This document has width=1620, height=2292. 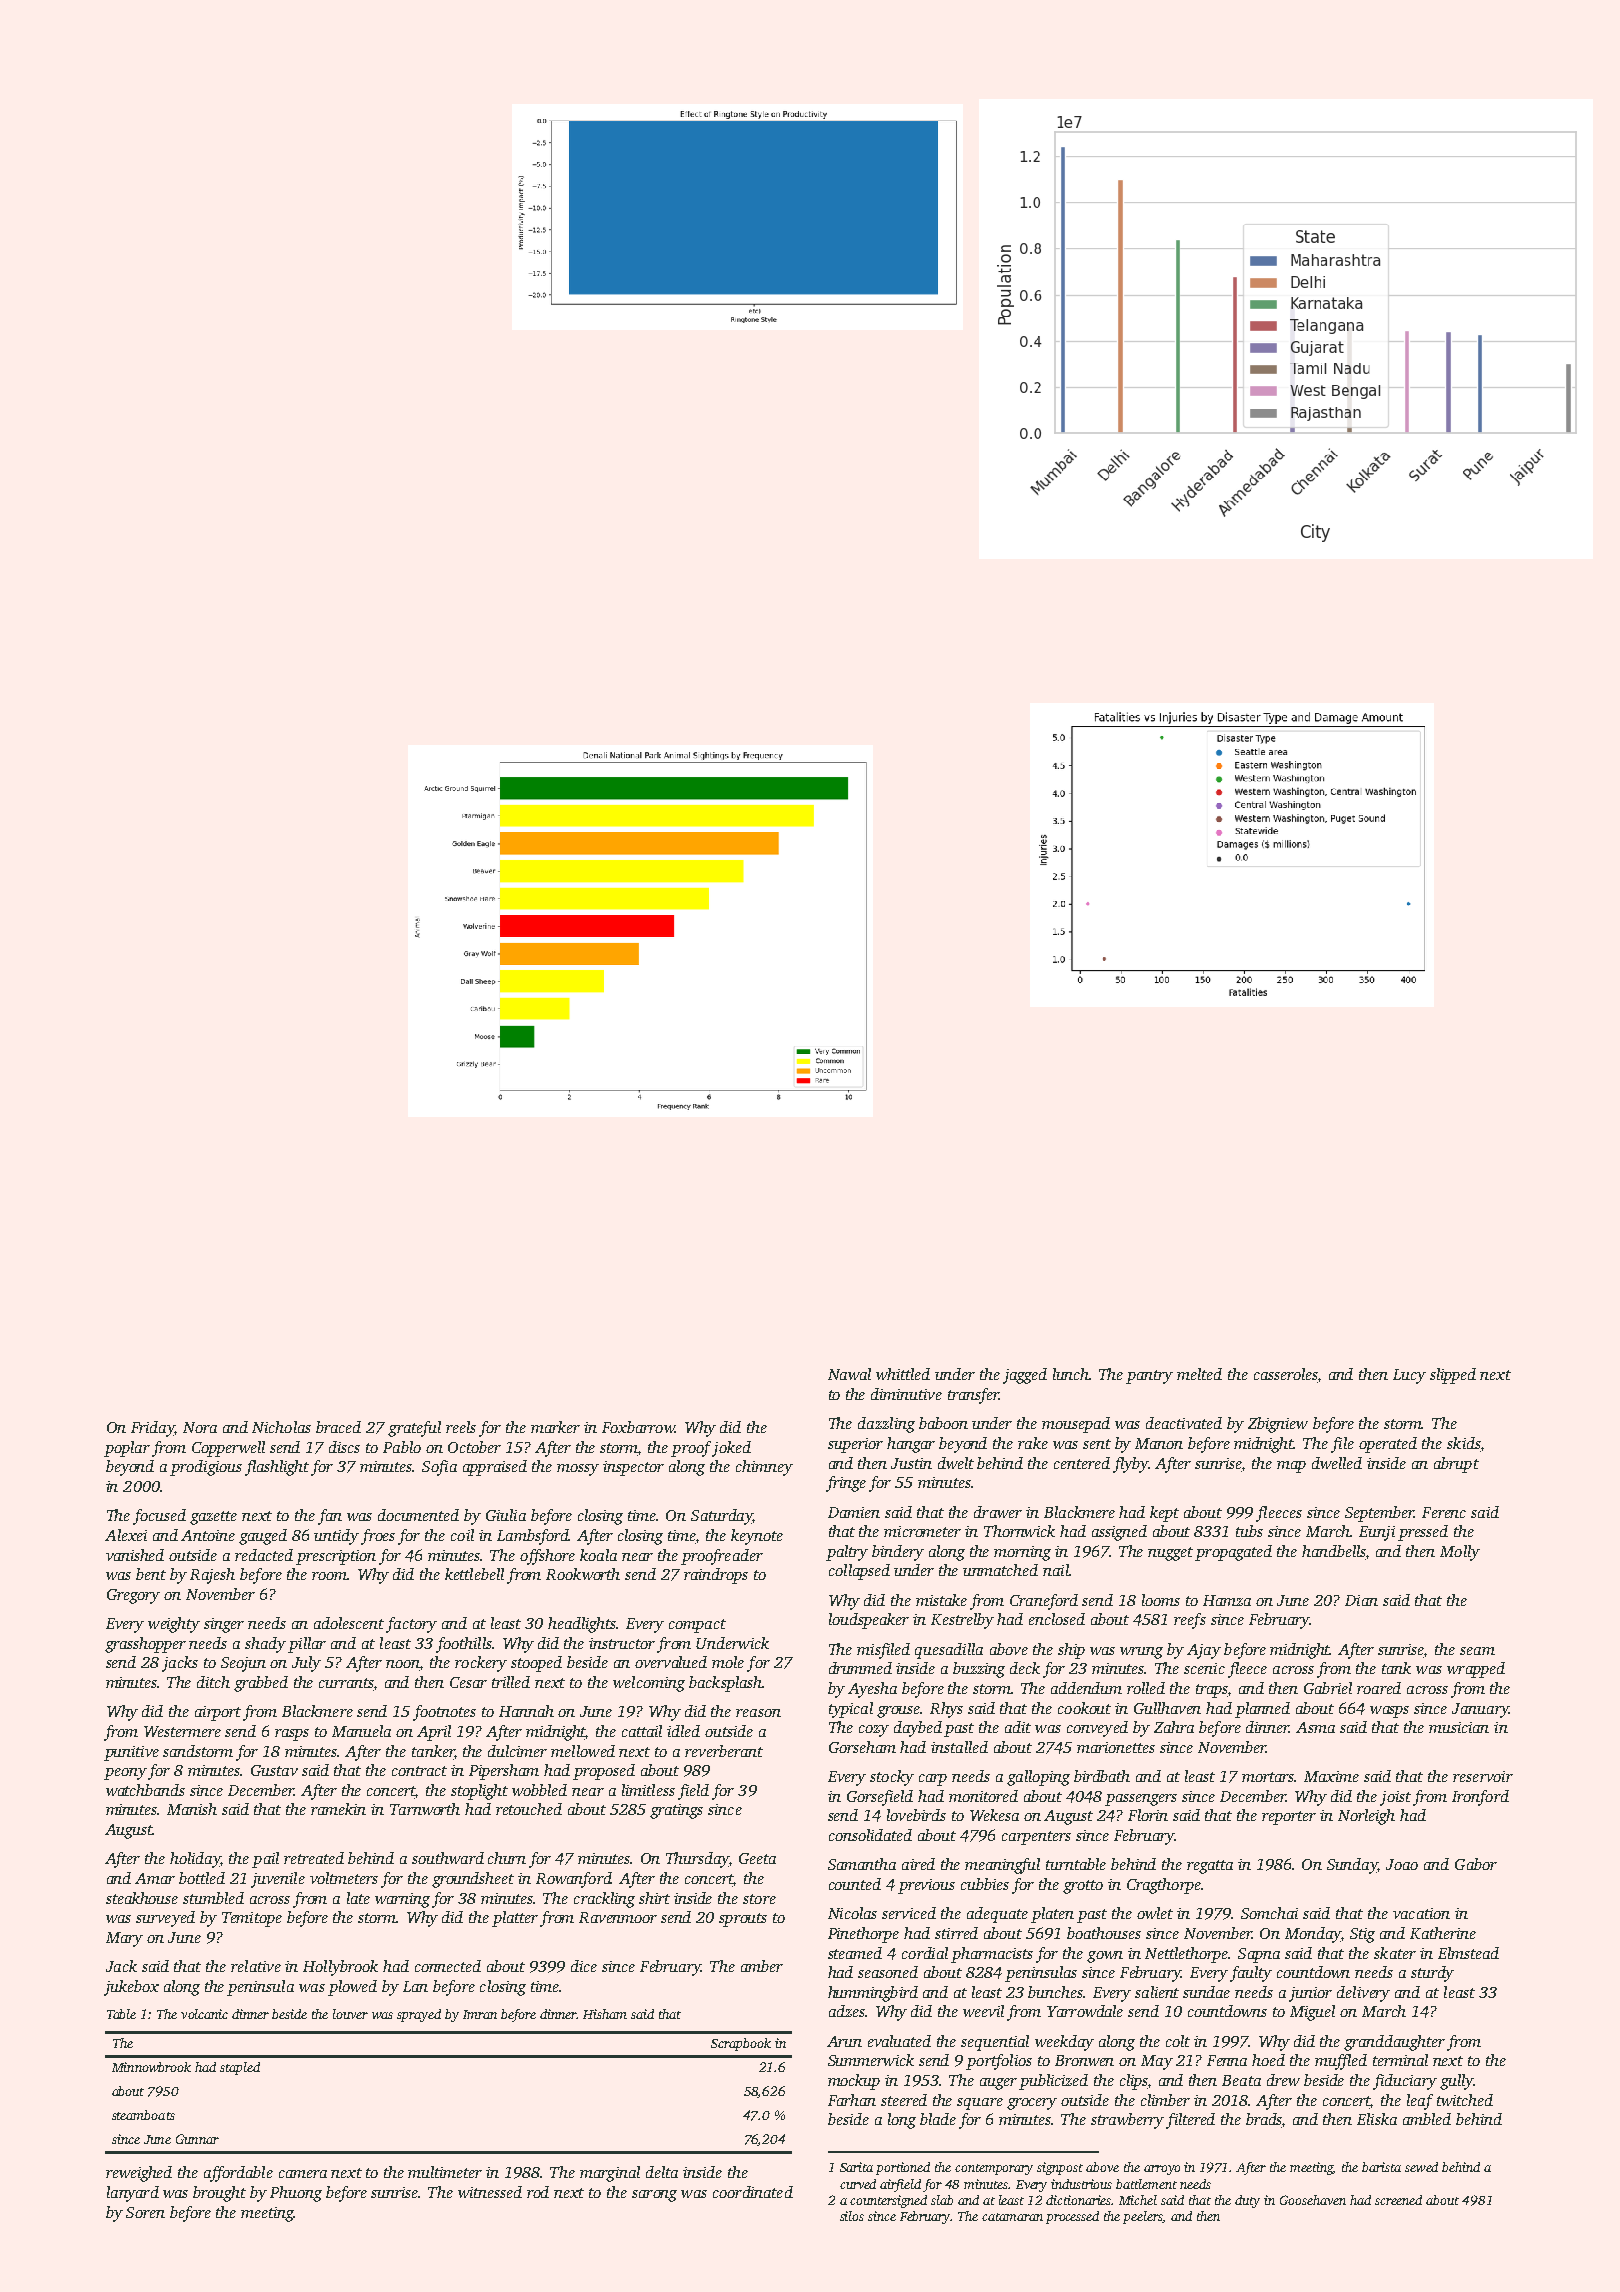 What do you see at coordinates (1286, 1375) in the document?
I see `casseroles` at bounding box center [1286, 1375].
